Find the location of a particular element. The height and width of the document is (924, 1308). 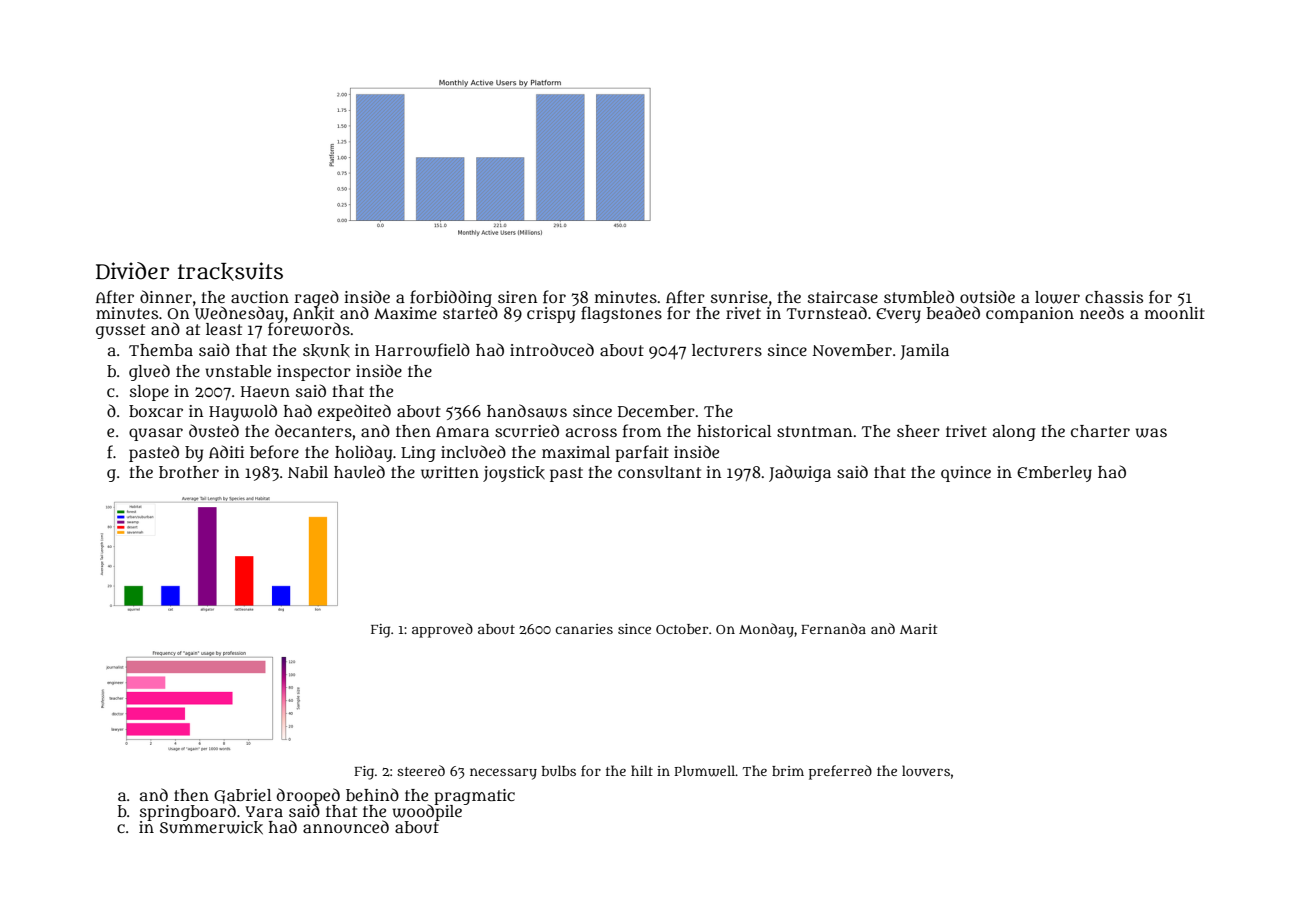

approved is located at coordinates (442, 630).
